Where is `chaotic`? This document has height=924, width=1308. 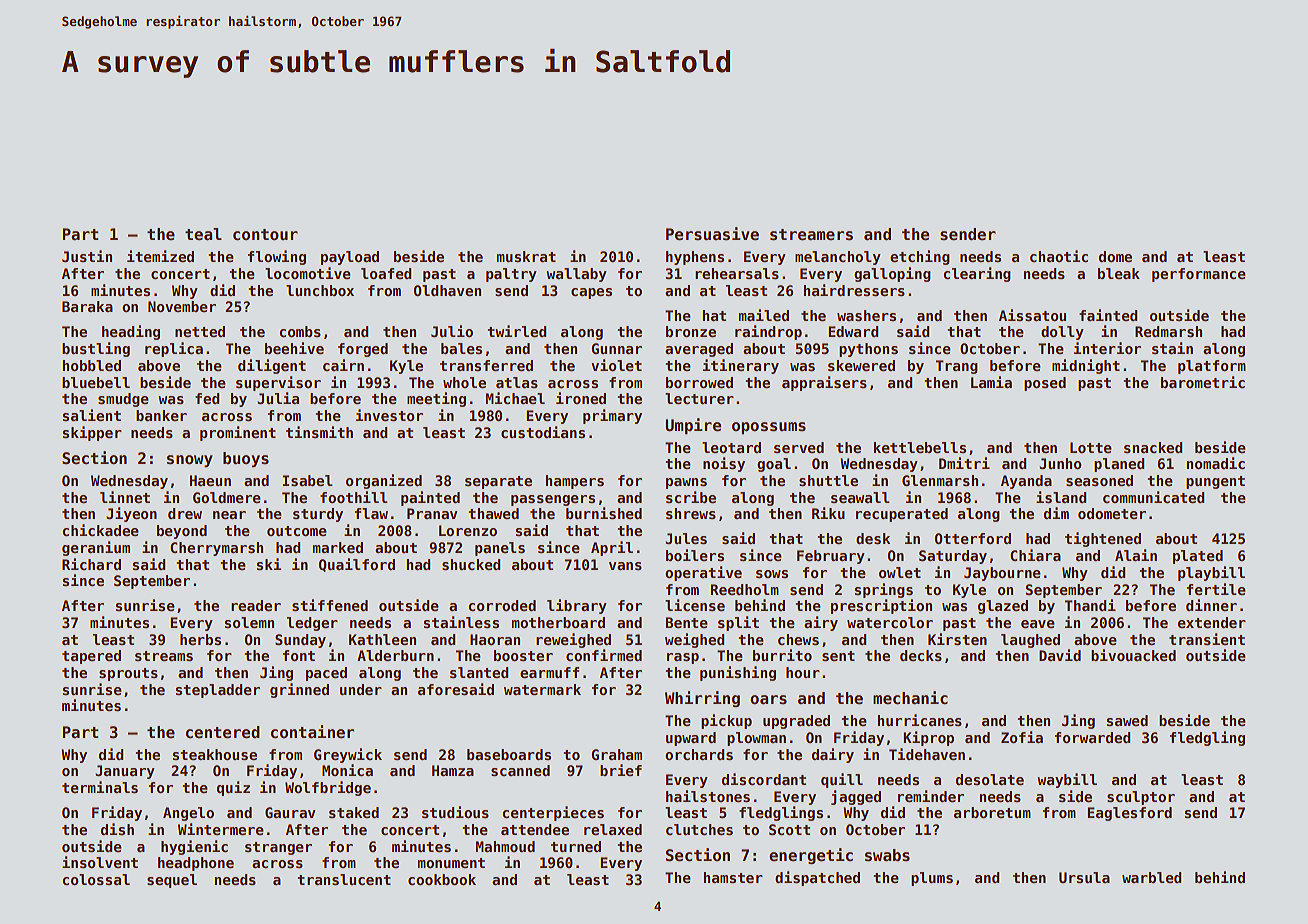
chaotic is located at coordinates (1059, 256).
